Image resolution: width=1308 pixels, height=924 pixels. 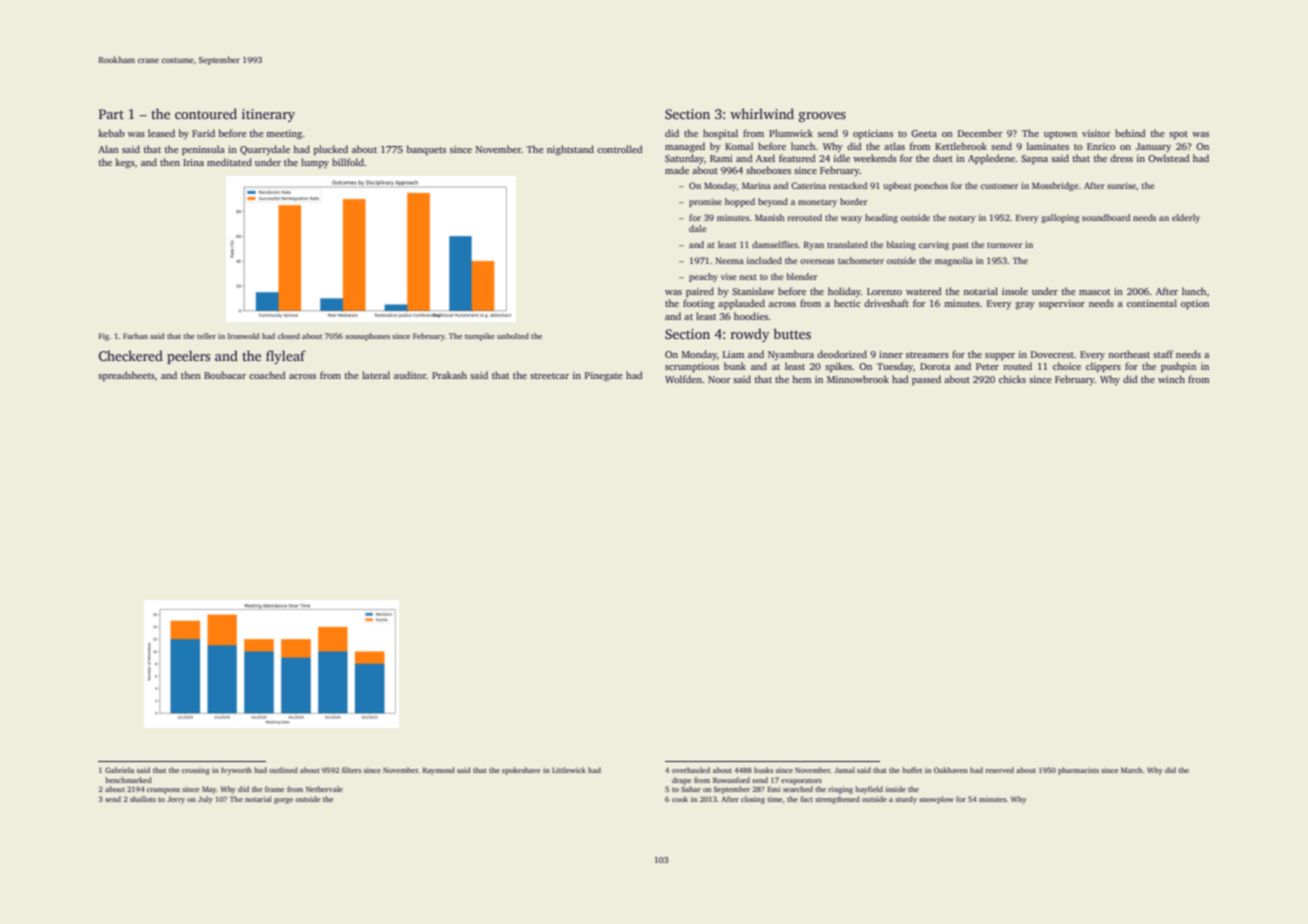 What do you see at coordinates (762, 113) in the document?
I see `whirlwind` at bounding box center [762, 113].
